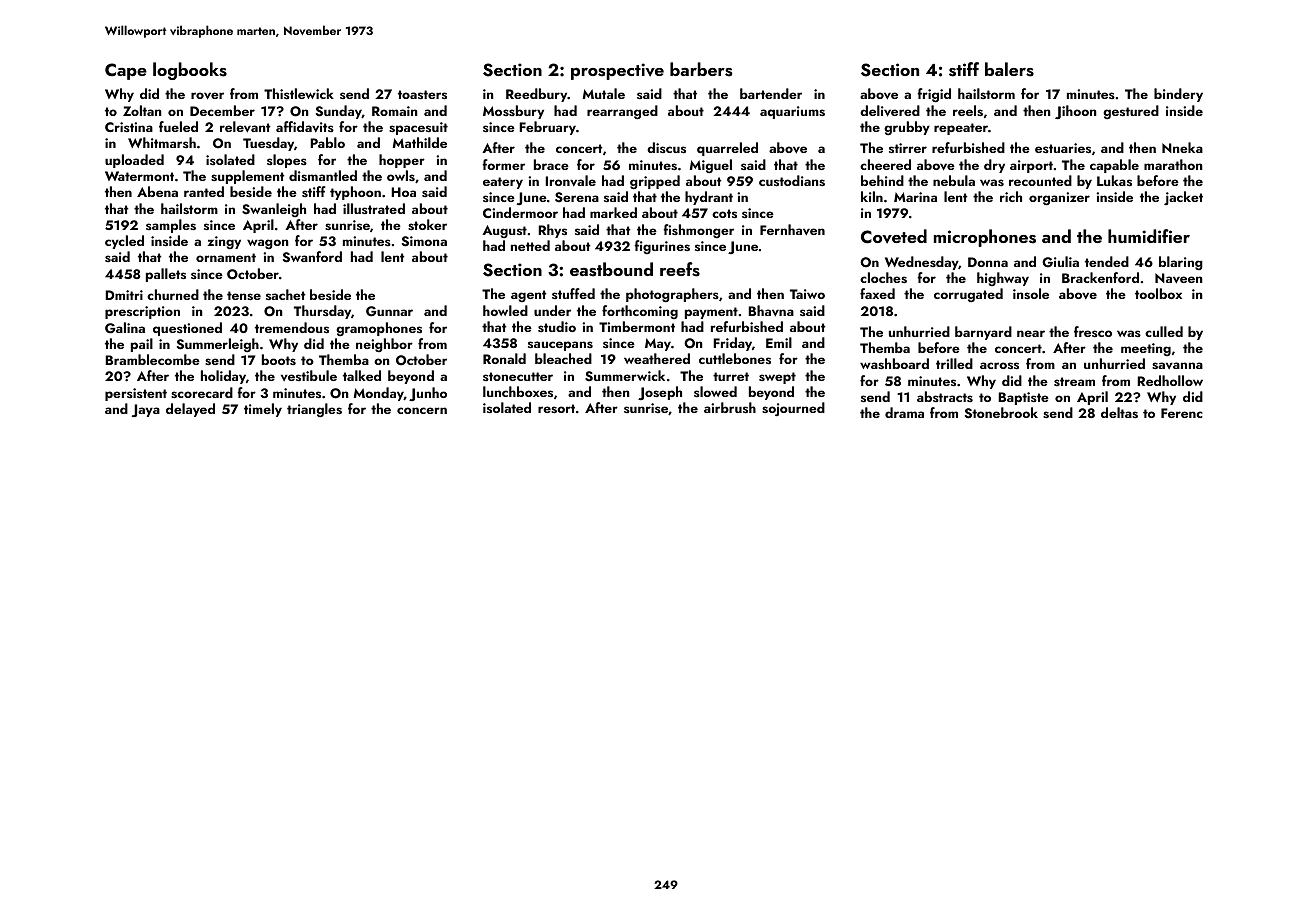 The height and width of the screenshot is (924, 1308). Describe the element at coordinates (146, 410) in the screenshot. I see `Jaya` at that location.
